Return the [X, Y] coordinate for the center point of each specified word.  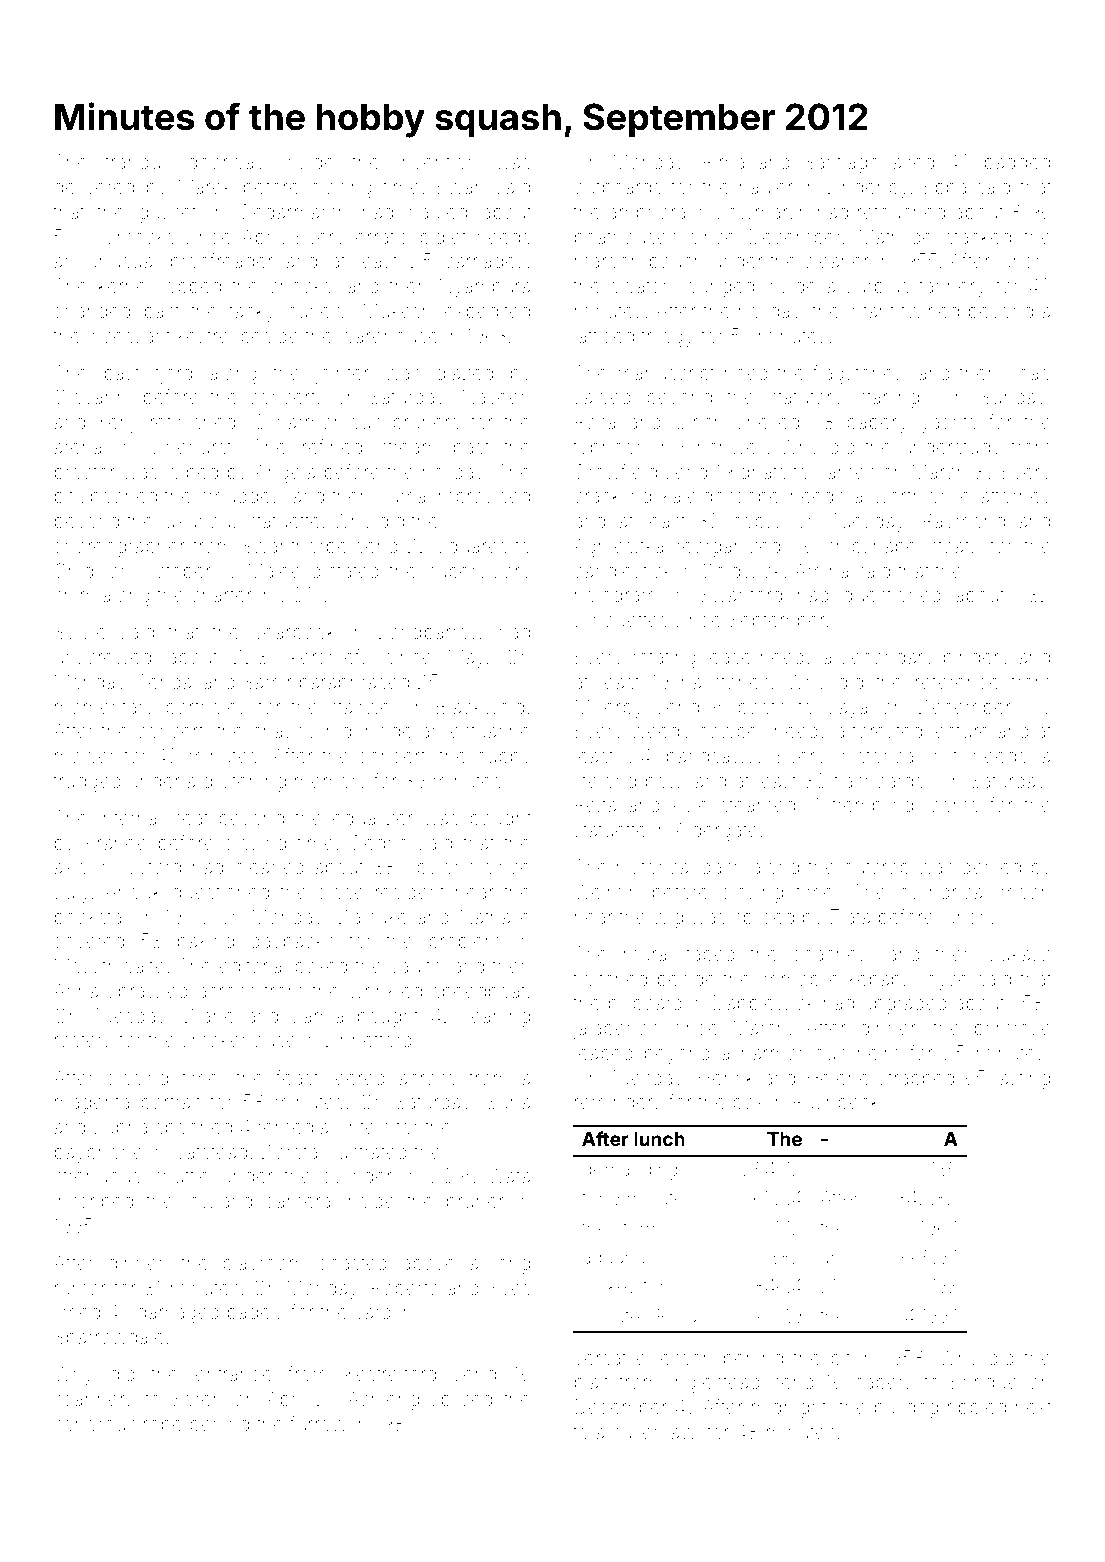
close [341, 892]
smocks [141, 237]
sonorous [95, 1425]
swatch [641, 286]
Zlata [850, 916]
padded [1017, 164]
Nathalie [495, 916]
